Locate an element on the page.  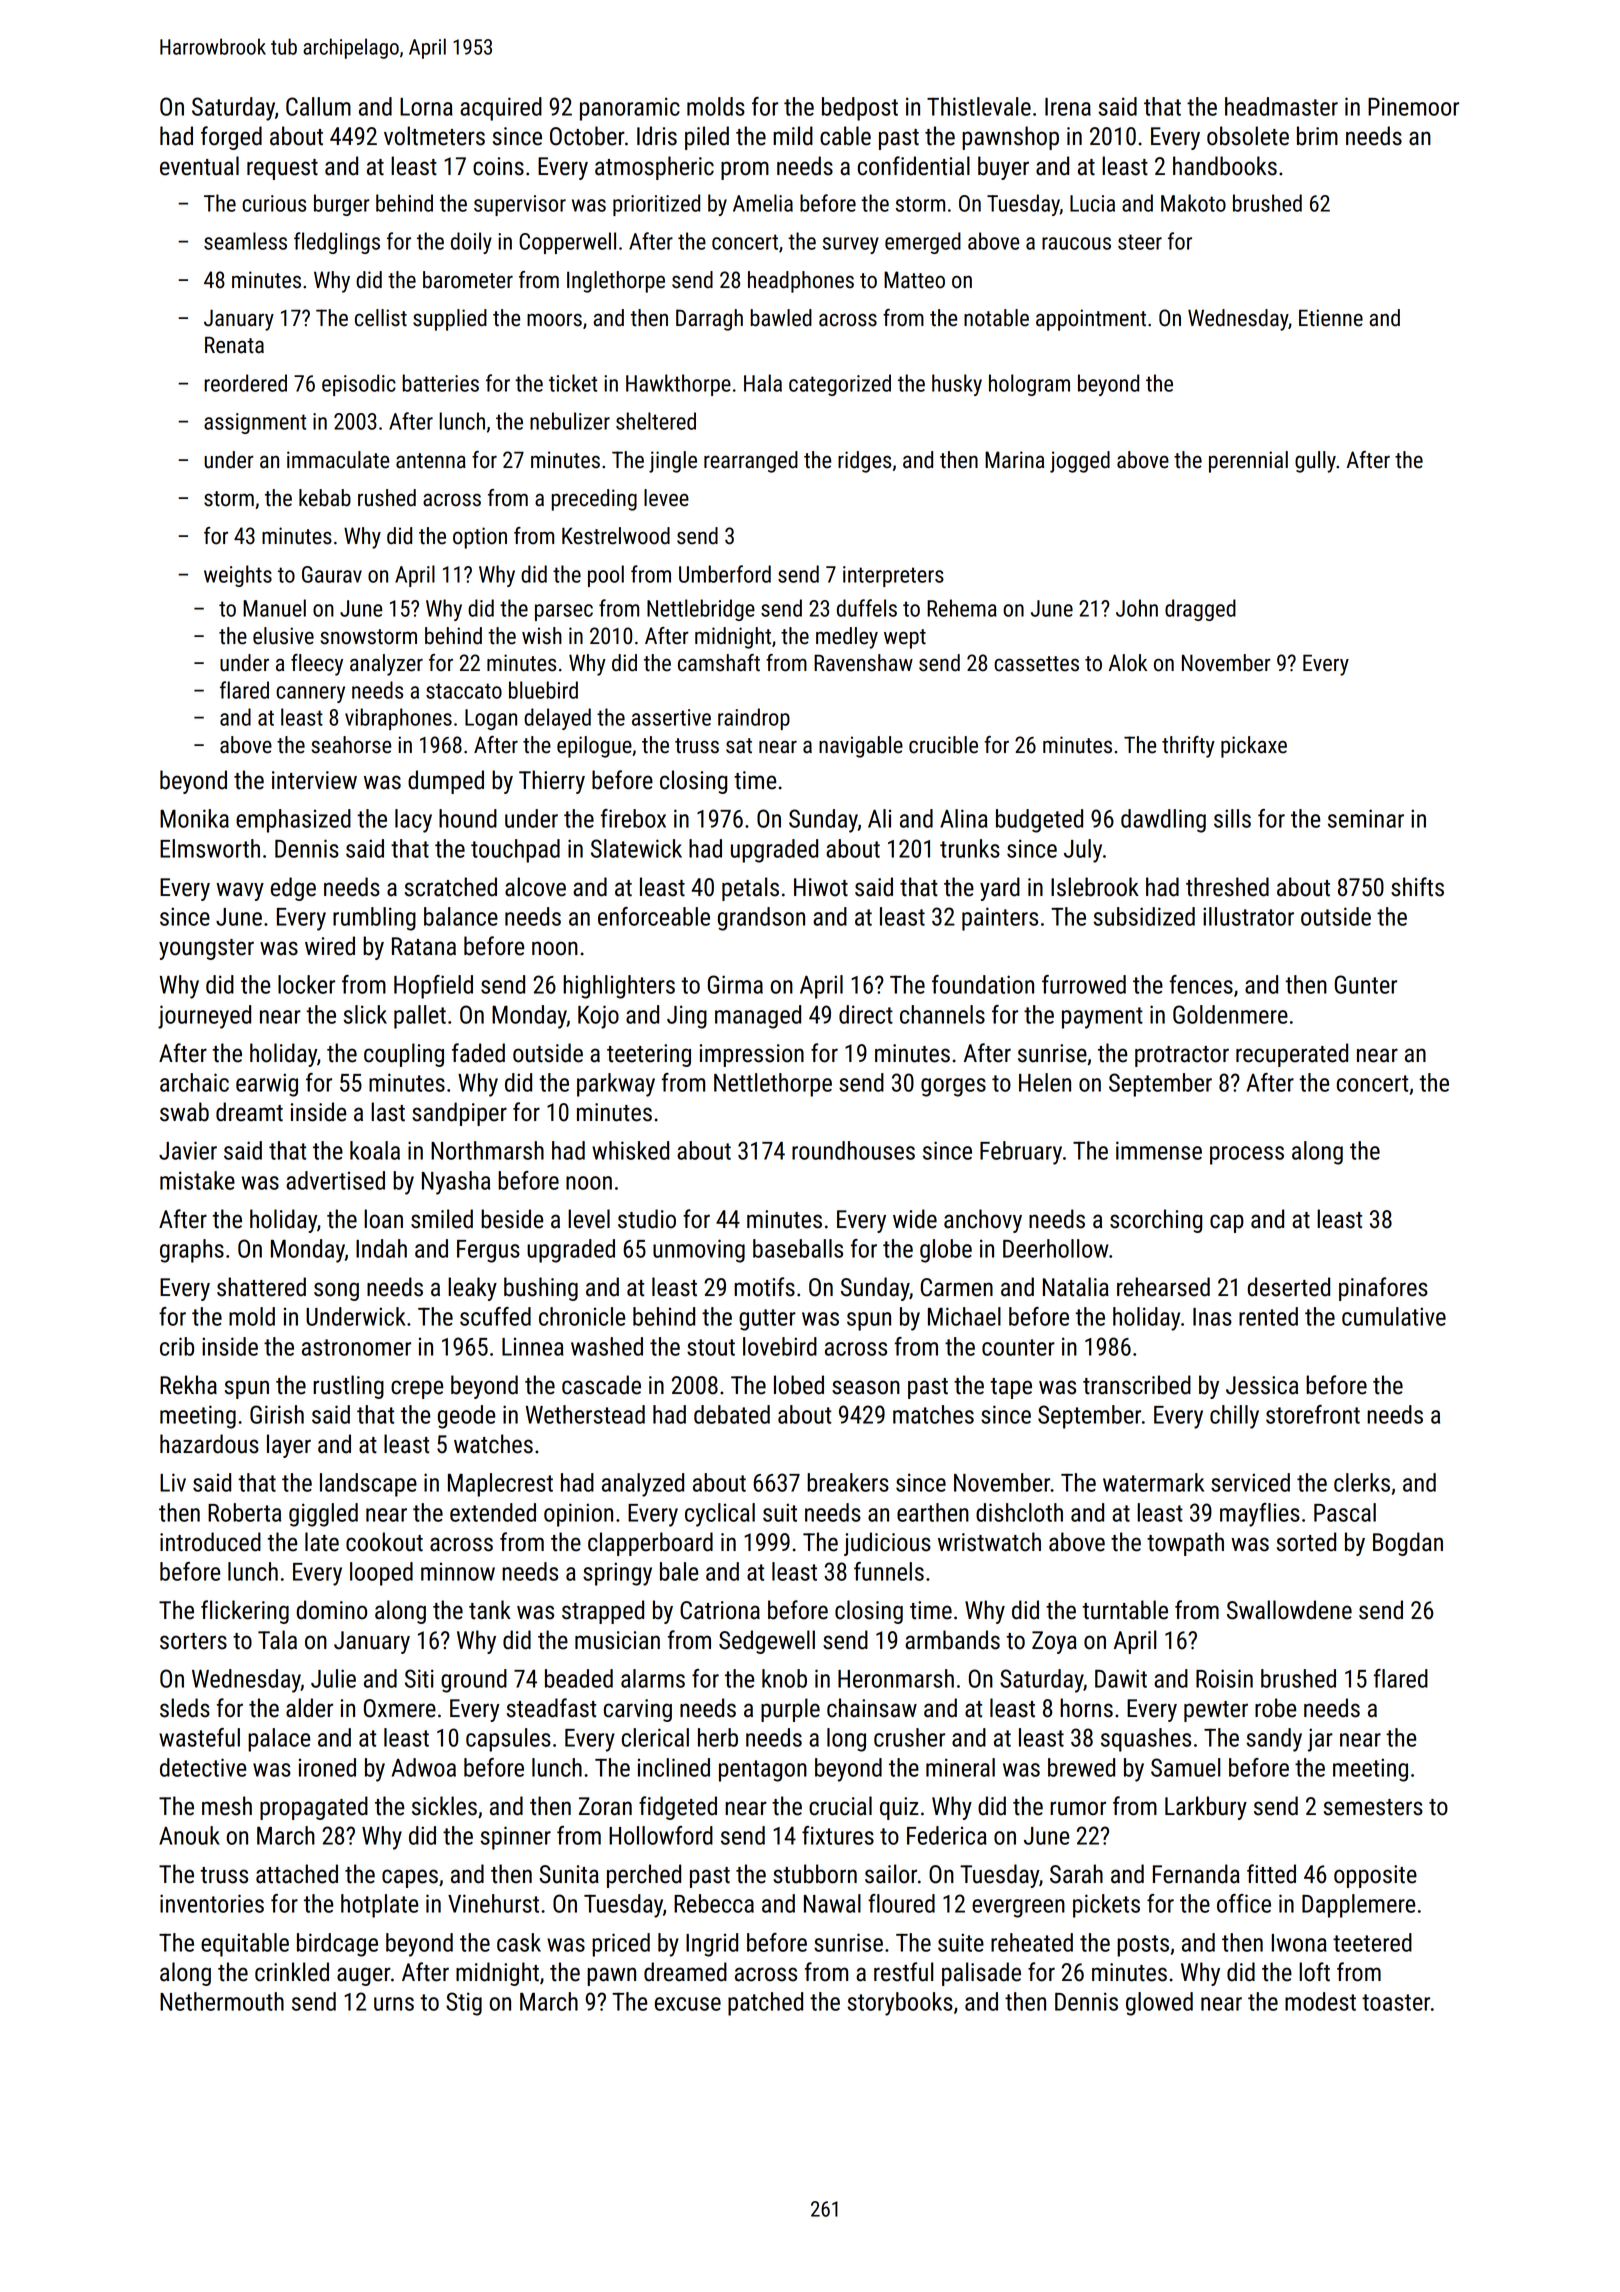
Nettlethorpe is located at coordinates (773, 1085).
